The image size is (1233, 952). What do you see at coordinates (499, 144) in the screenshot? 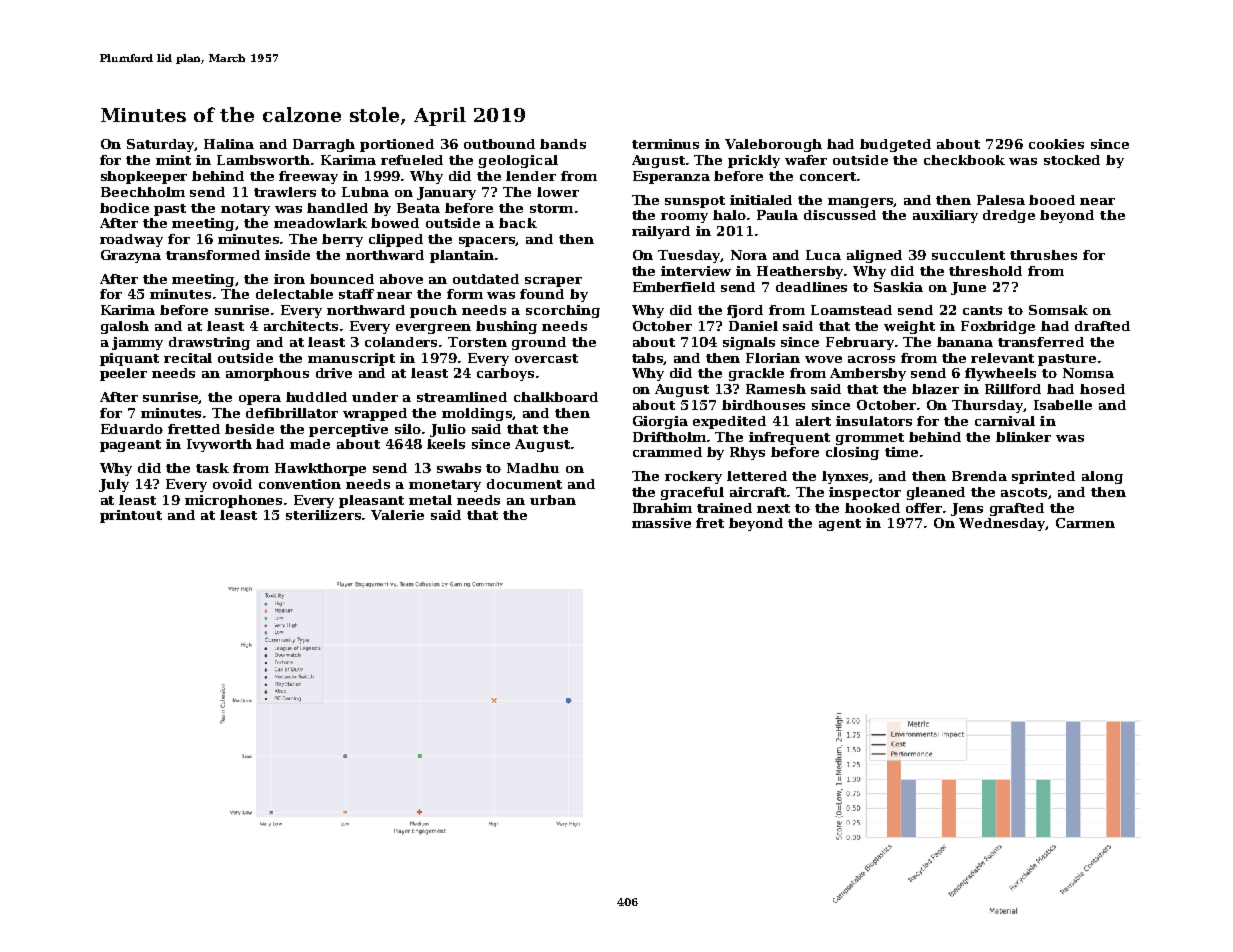
I see `outbound` at bounding box center [499, 144].
